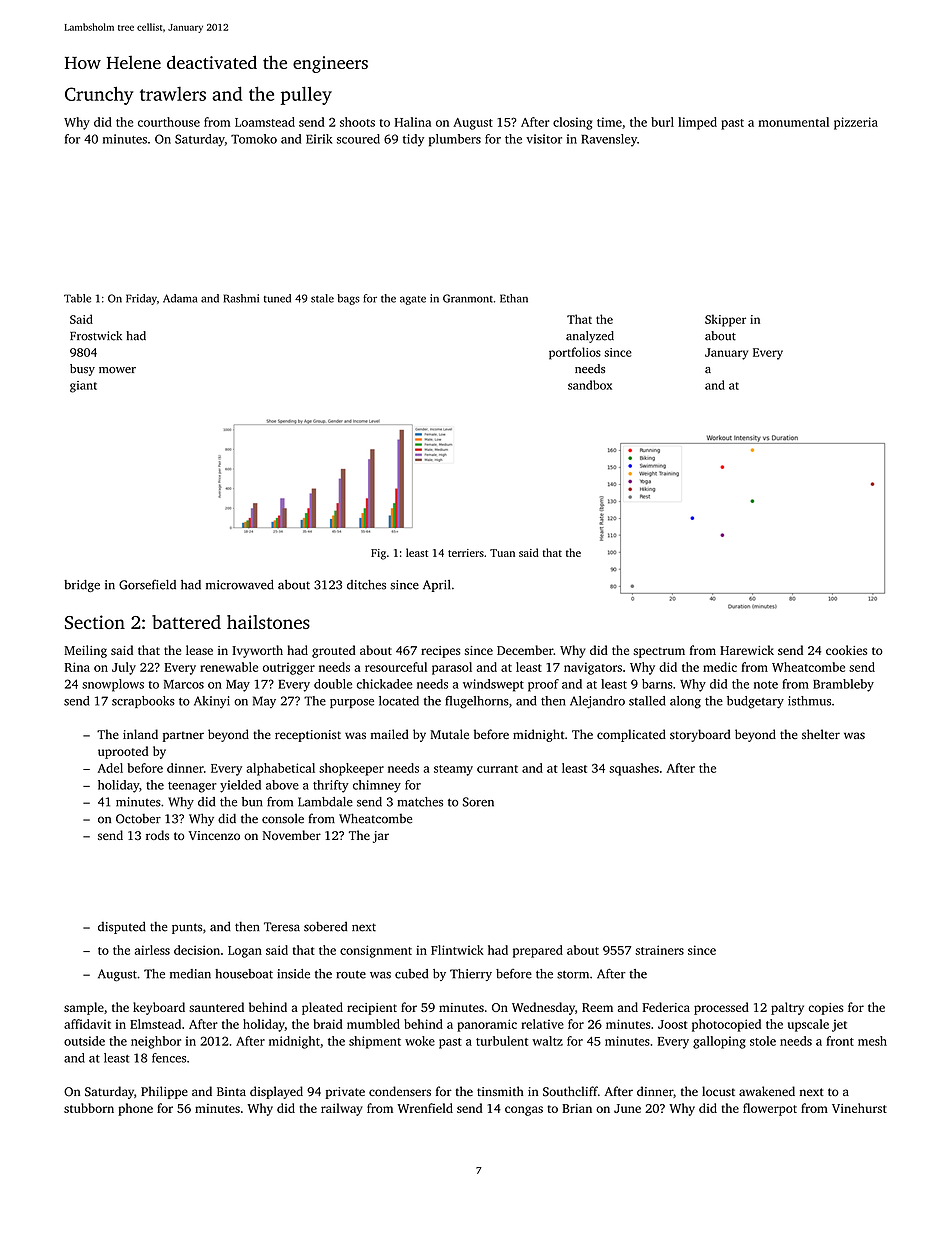 This page has width=952, height=1233. I want to click on shelter, so click(821, 734).
